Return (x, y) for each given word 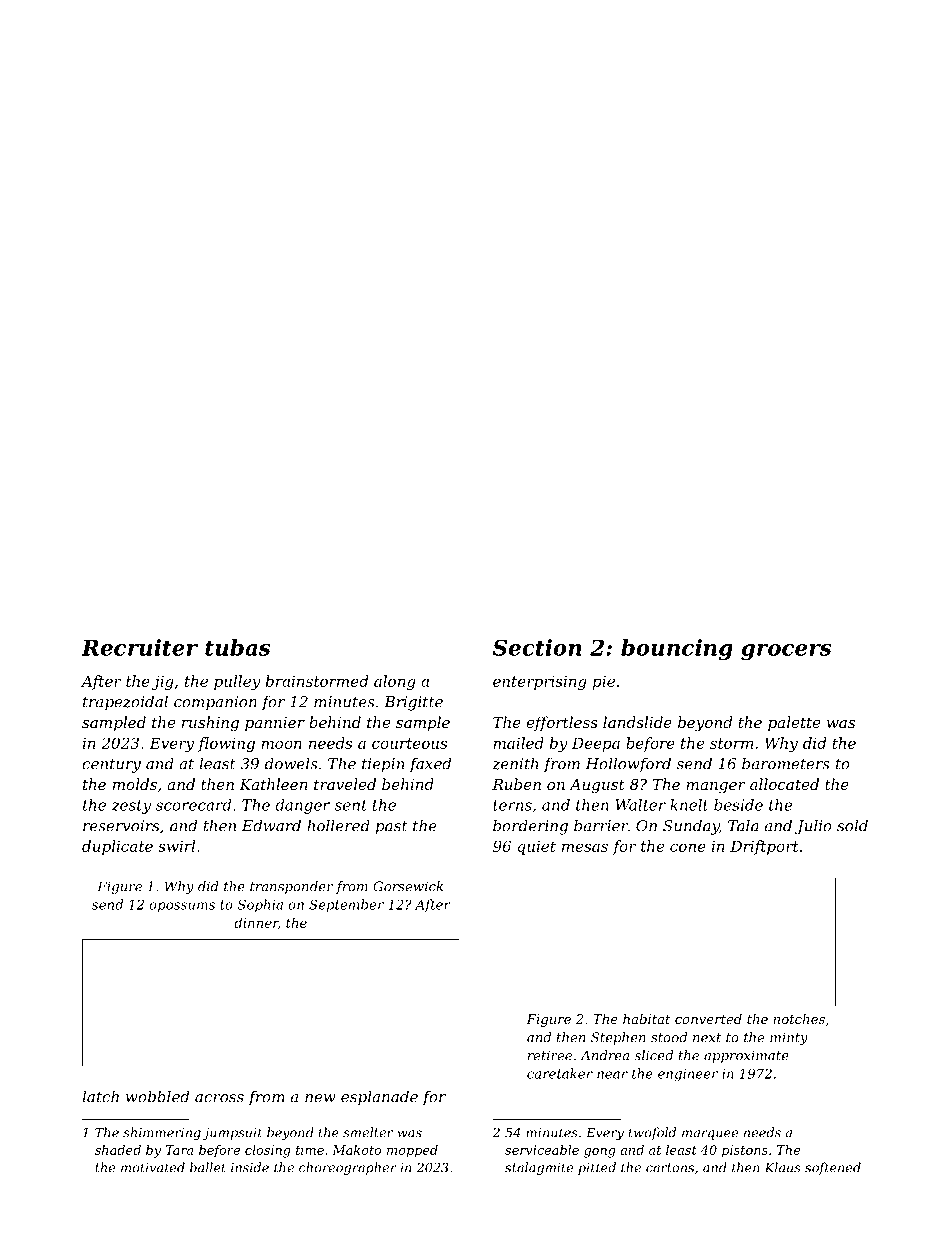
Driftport (764, 847)
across (219, 1098)
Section (537, 647)
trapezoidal (125, 703)
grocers (786, 652)
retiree (550, 1055)
